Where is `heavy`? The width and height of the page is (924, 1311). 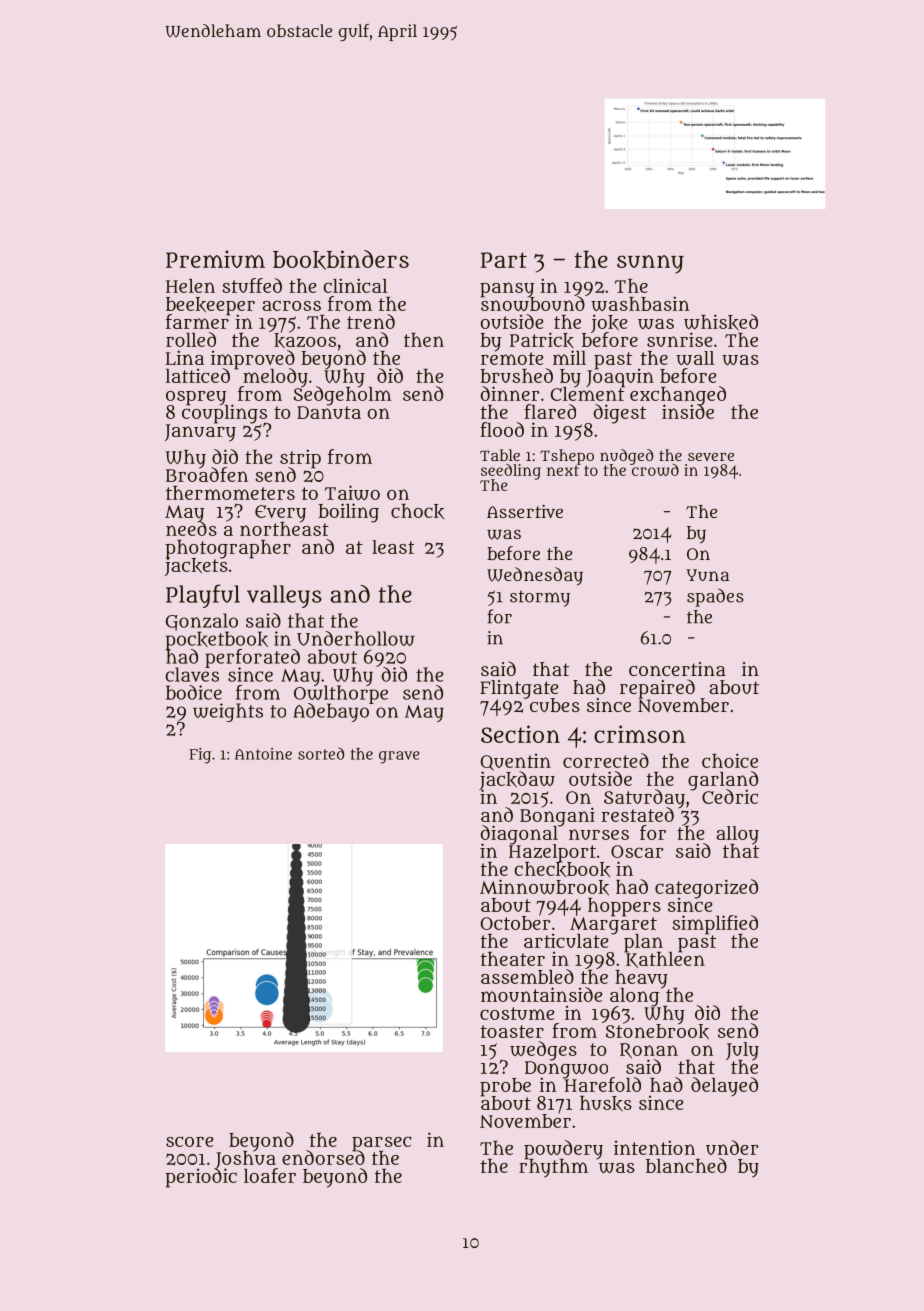 heavy is located at coordinates (641, 979).
